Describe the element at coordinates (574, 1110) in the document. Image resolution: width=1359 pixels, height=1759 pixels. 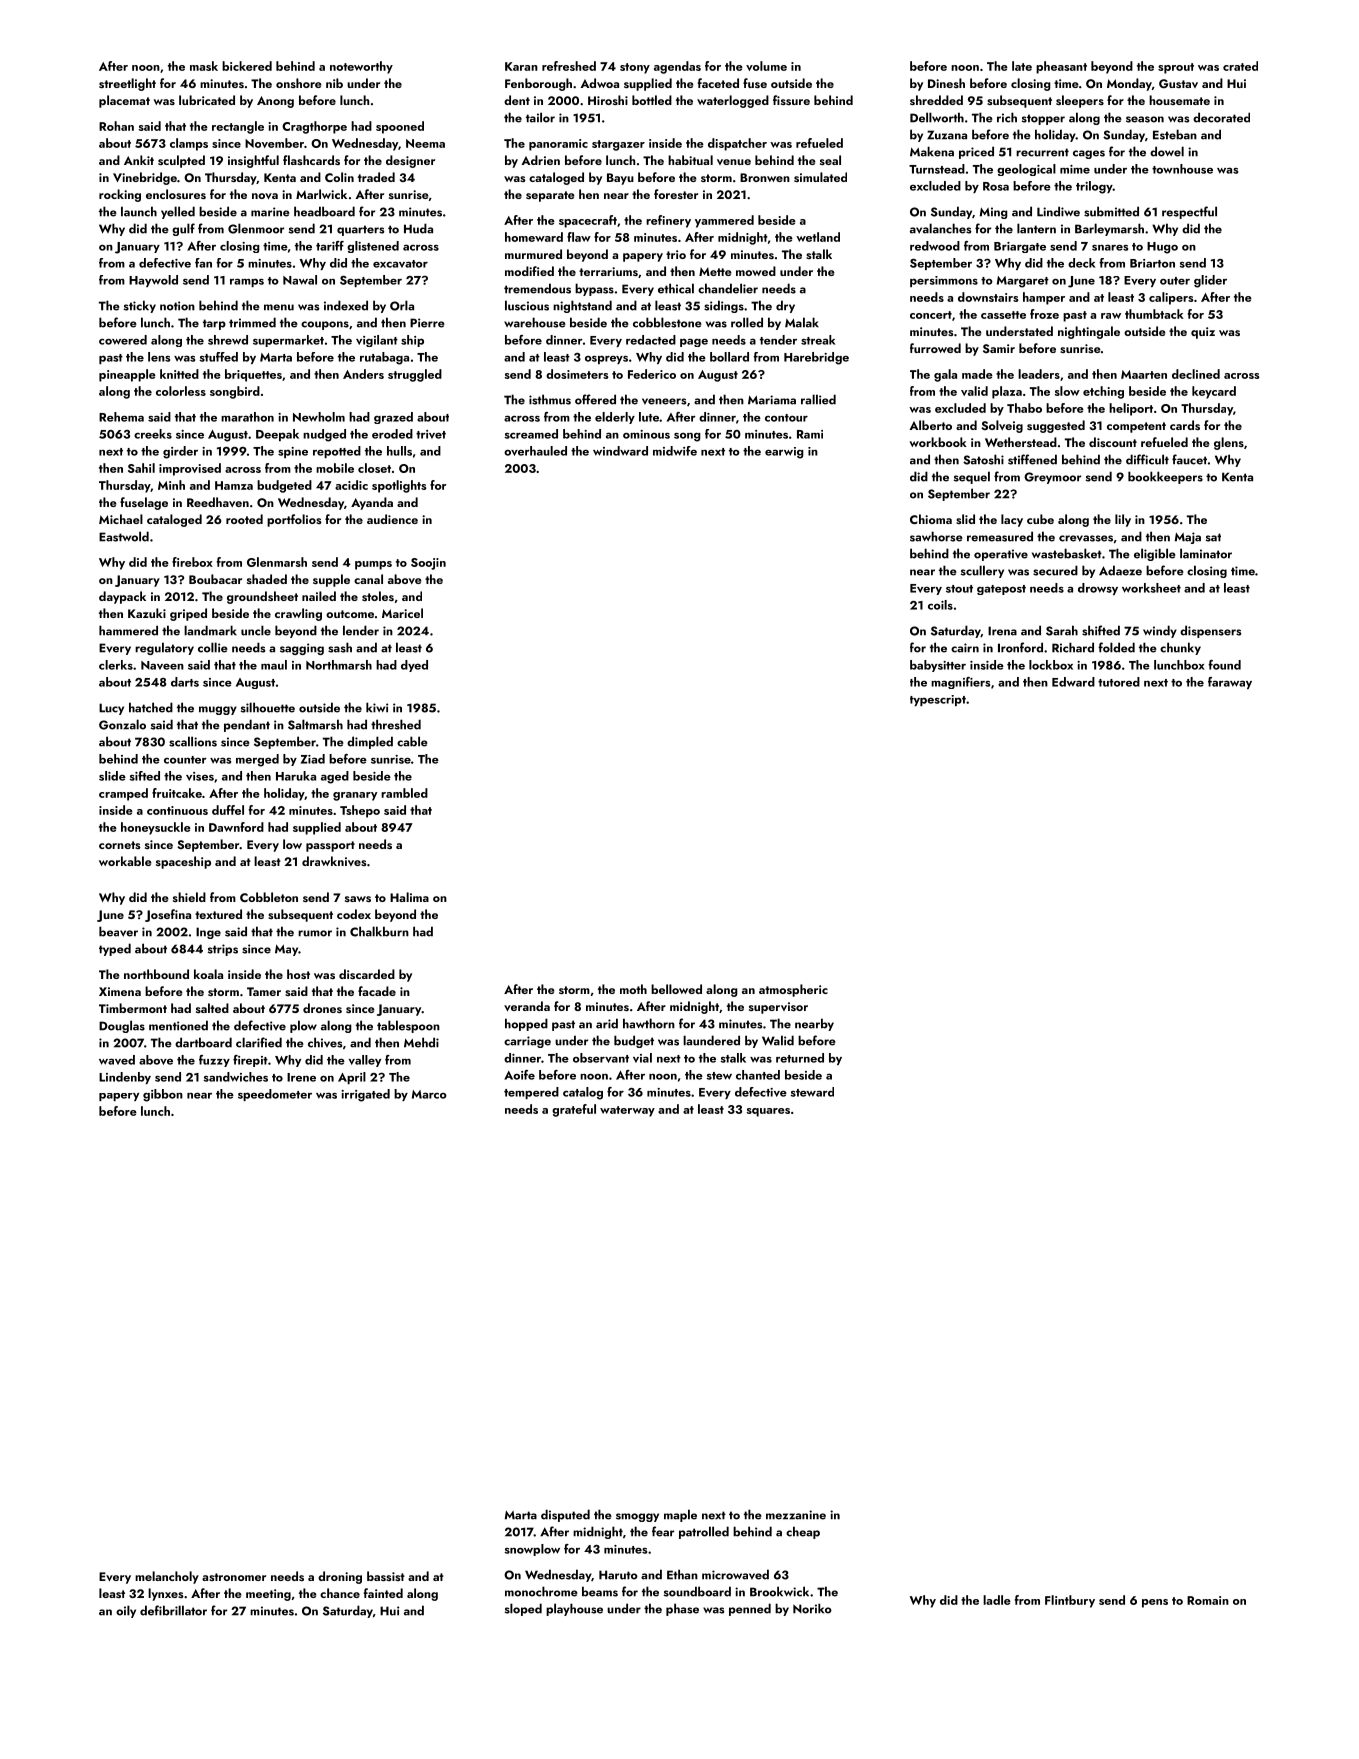
I see `grateful` at that location.
